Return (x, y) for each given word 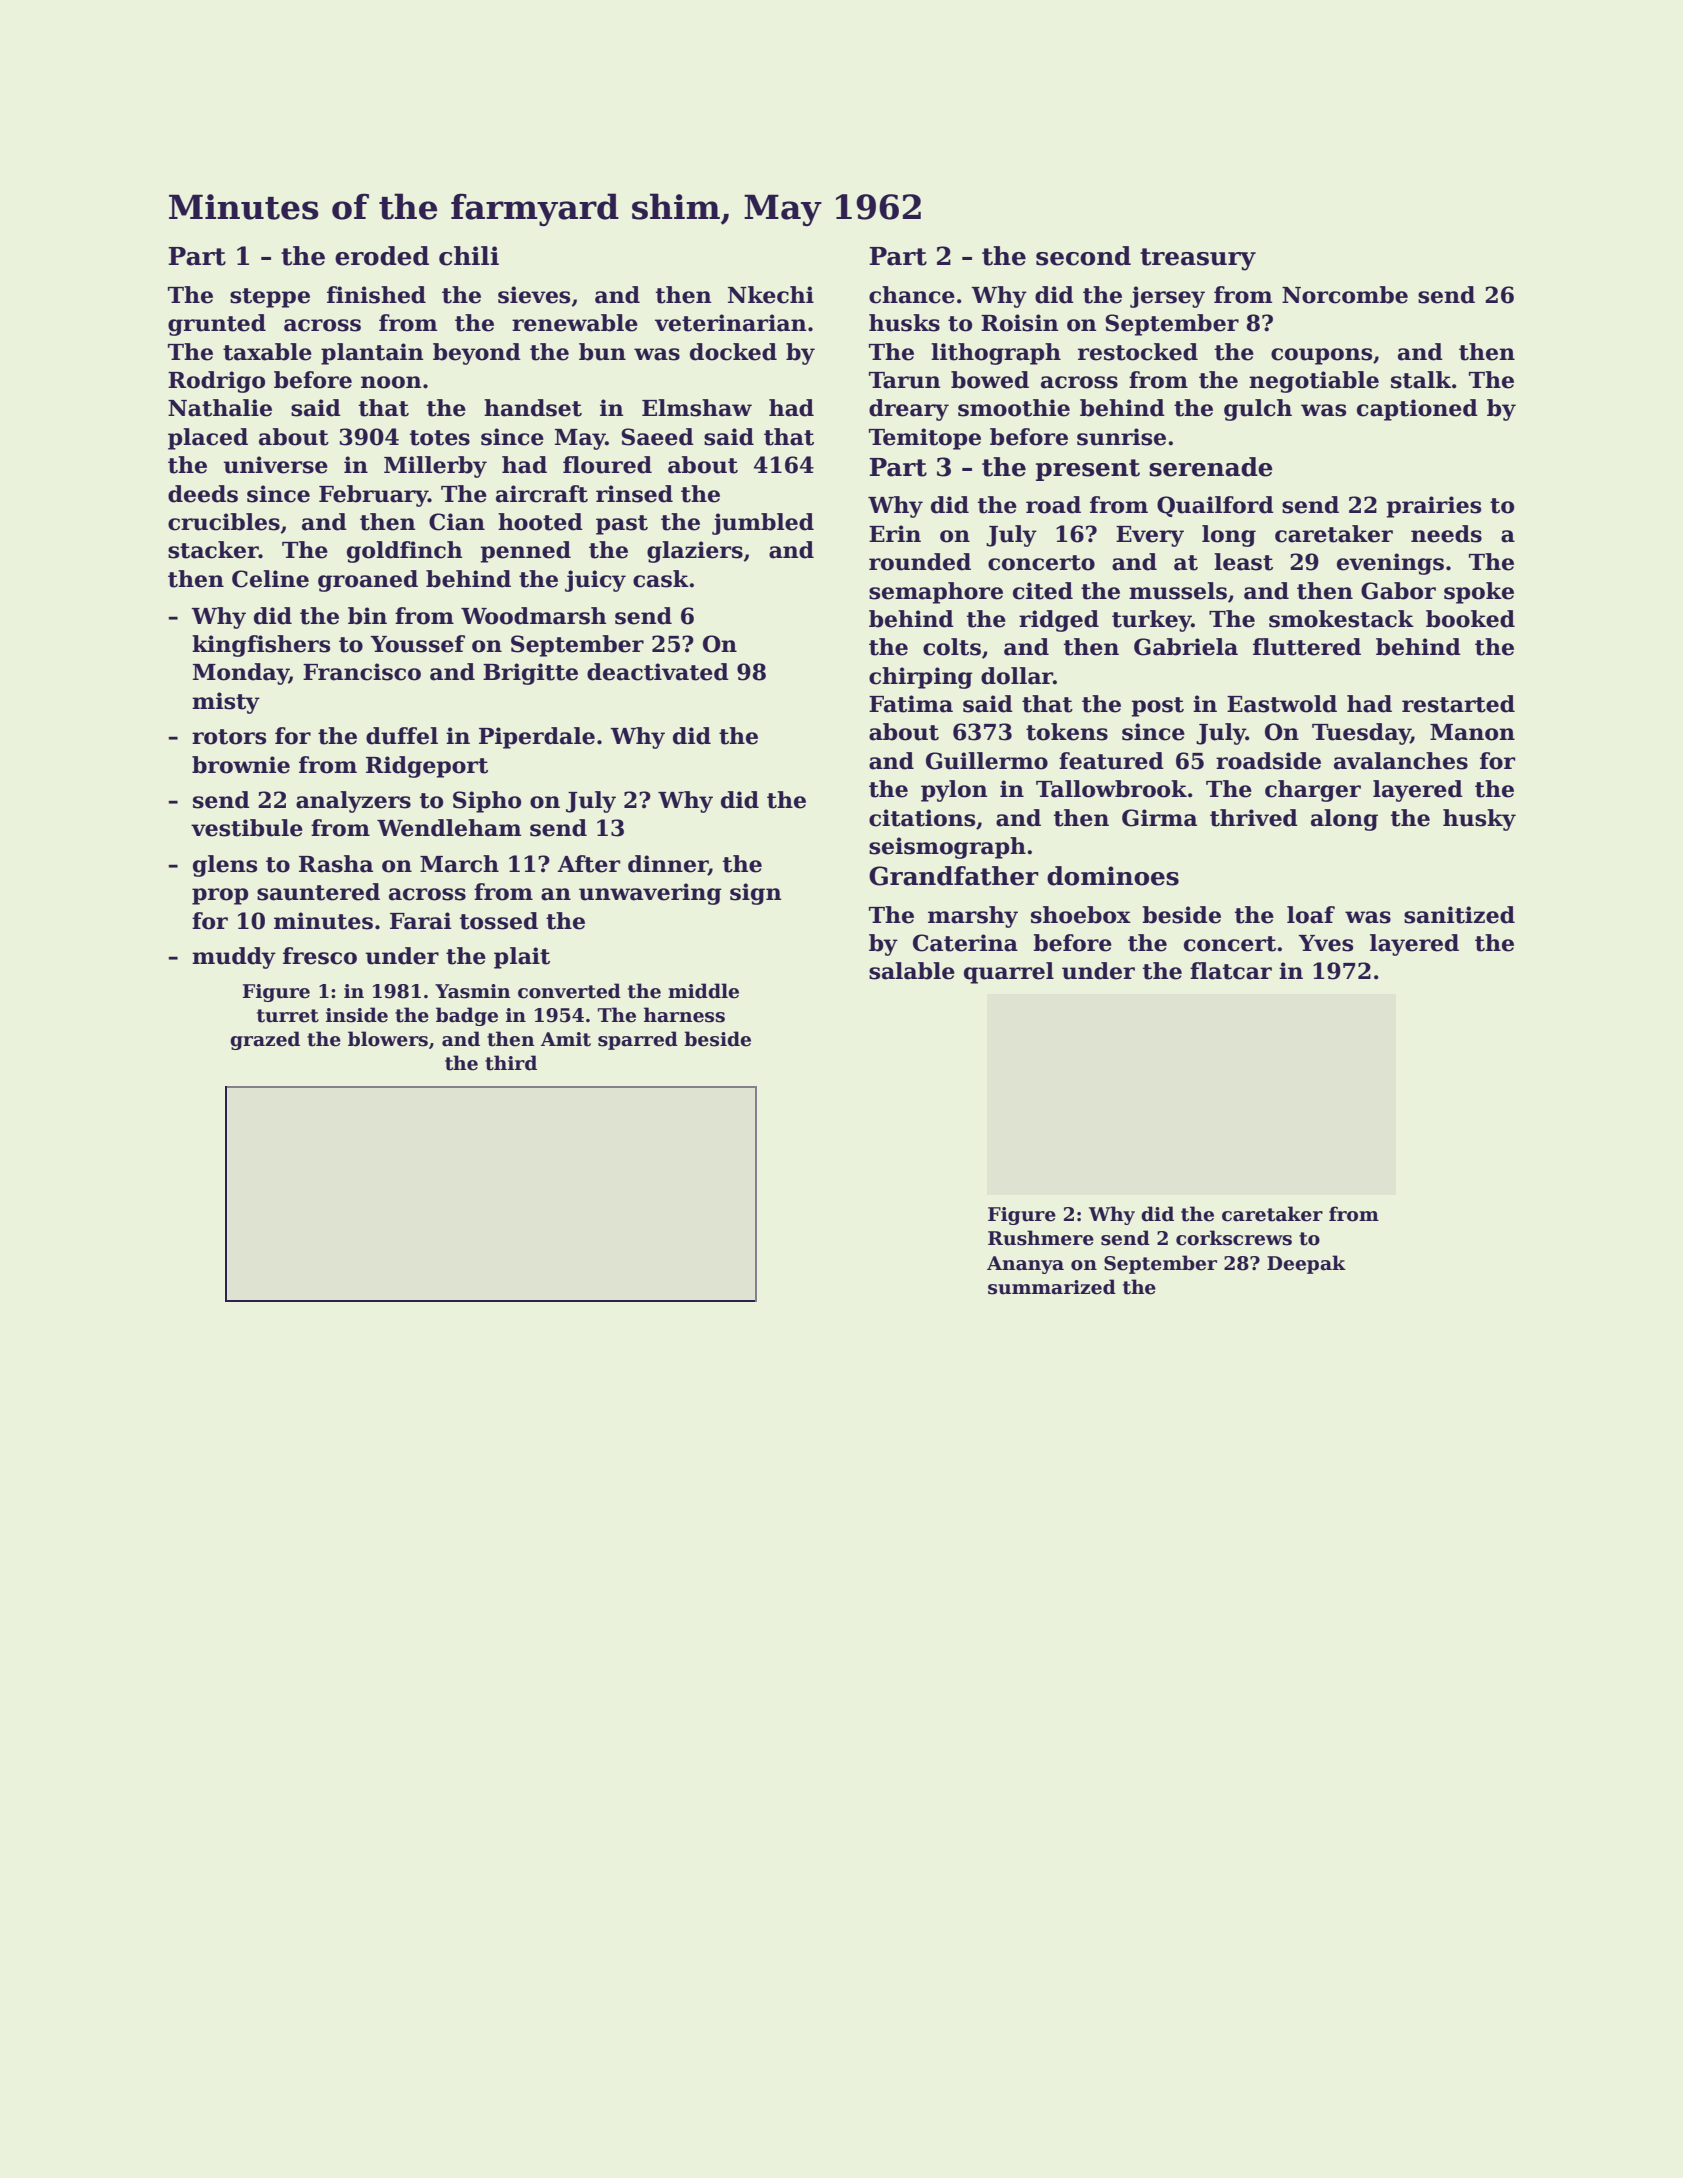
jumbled (763, 524)
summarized (1052, 1287)
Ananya (1025, 1265)
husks (904, 323)
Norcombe (1345, 295)
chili (469, 256)
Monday (241, 674)
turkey (1151, 621)
